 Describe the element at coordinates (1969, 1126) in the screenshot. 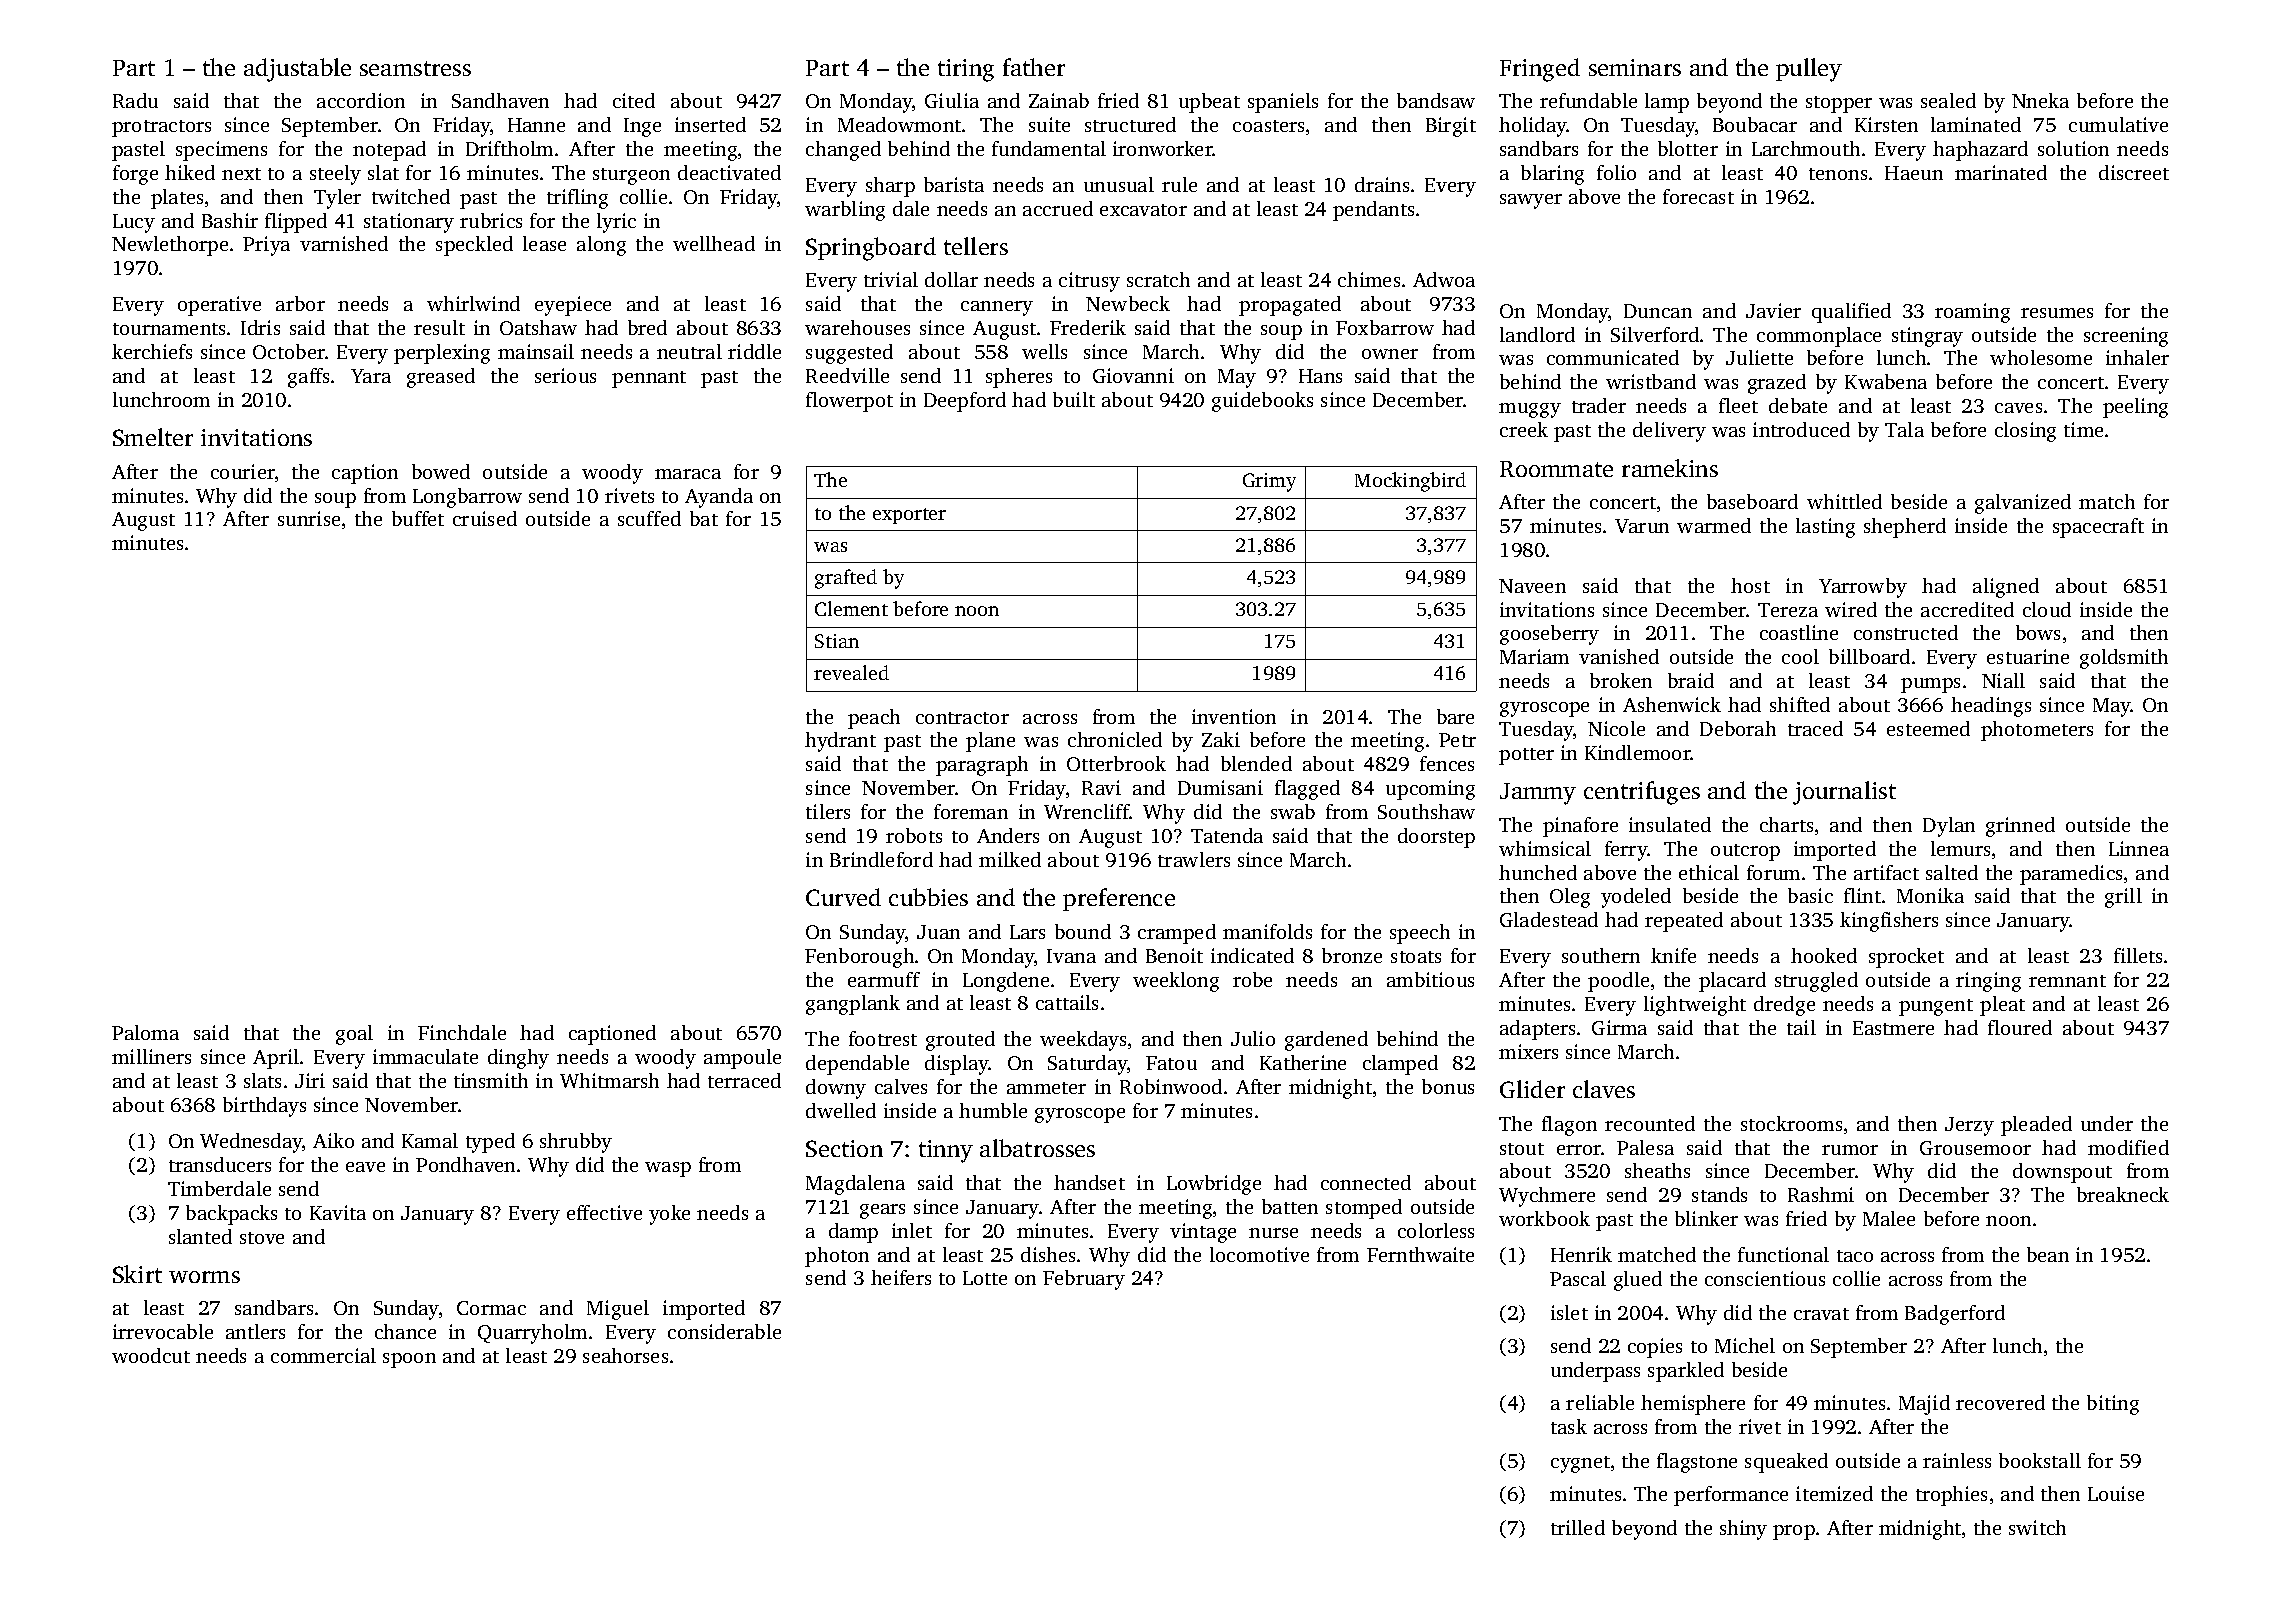

I see `Jerzy` at that location.
